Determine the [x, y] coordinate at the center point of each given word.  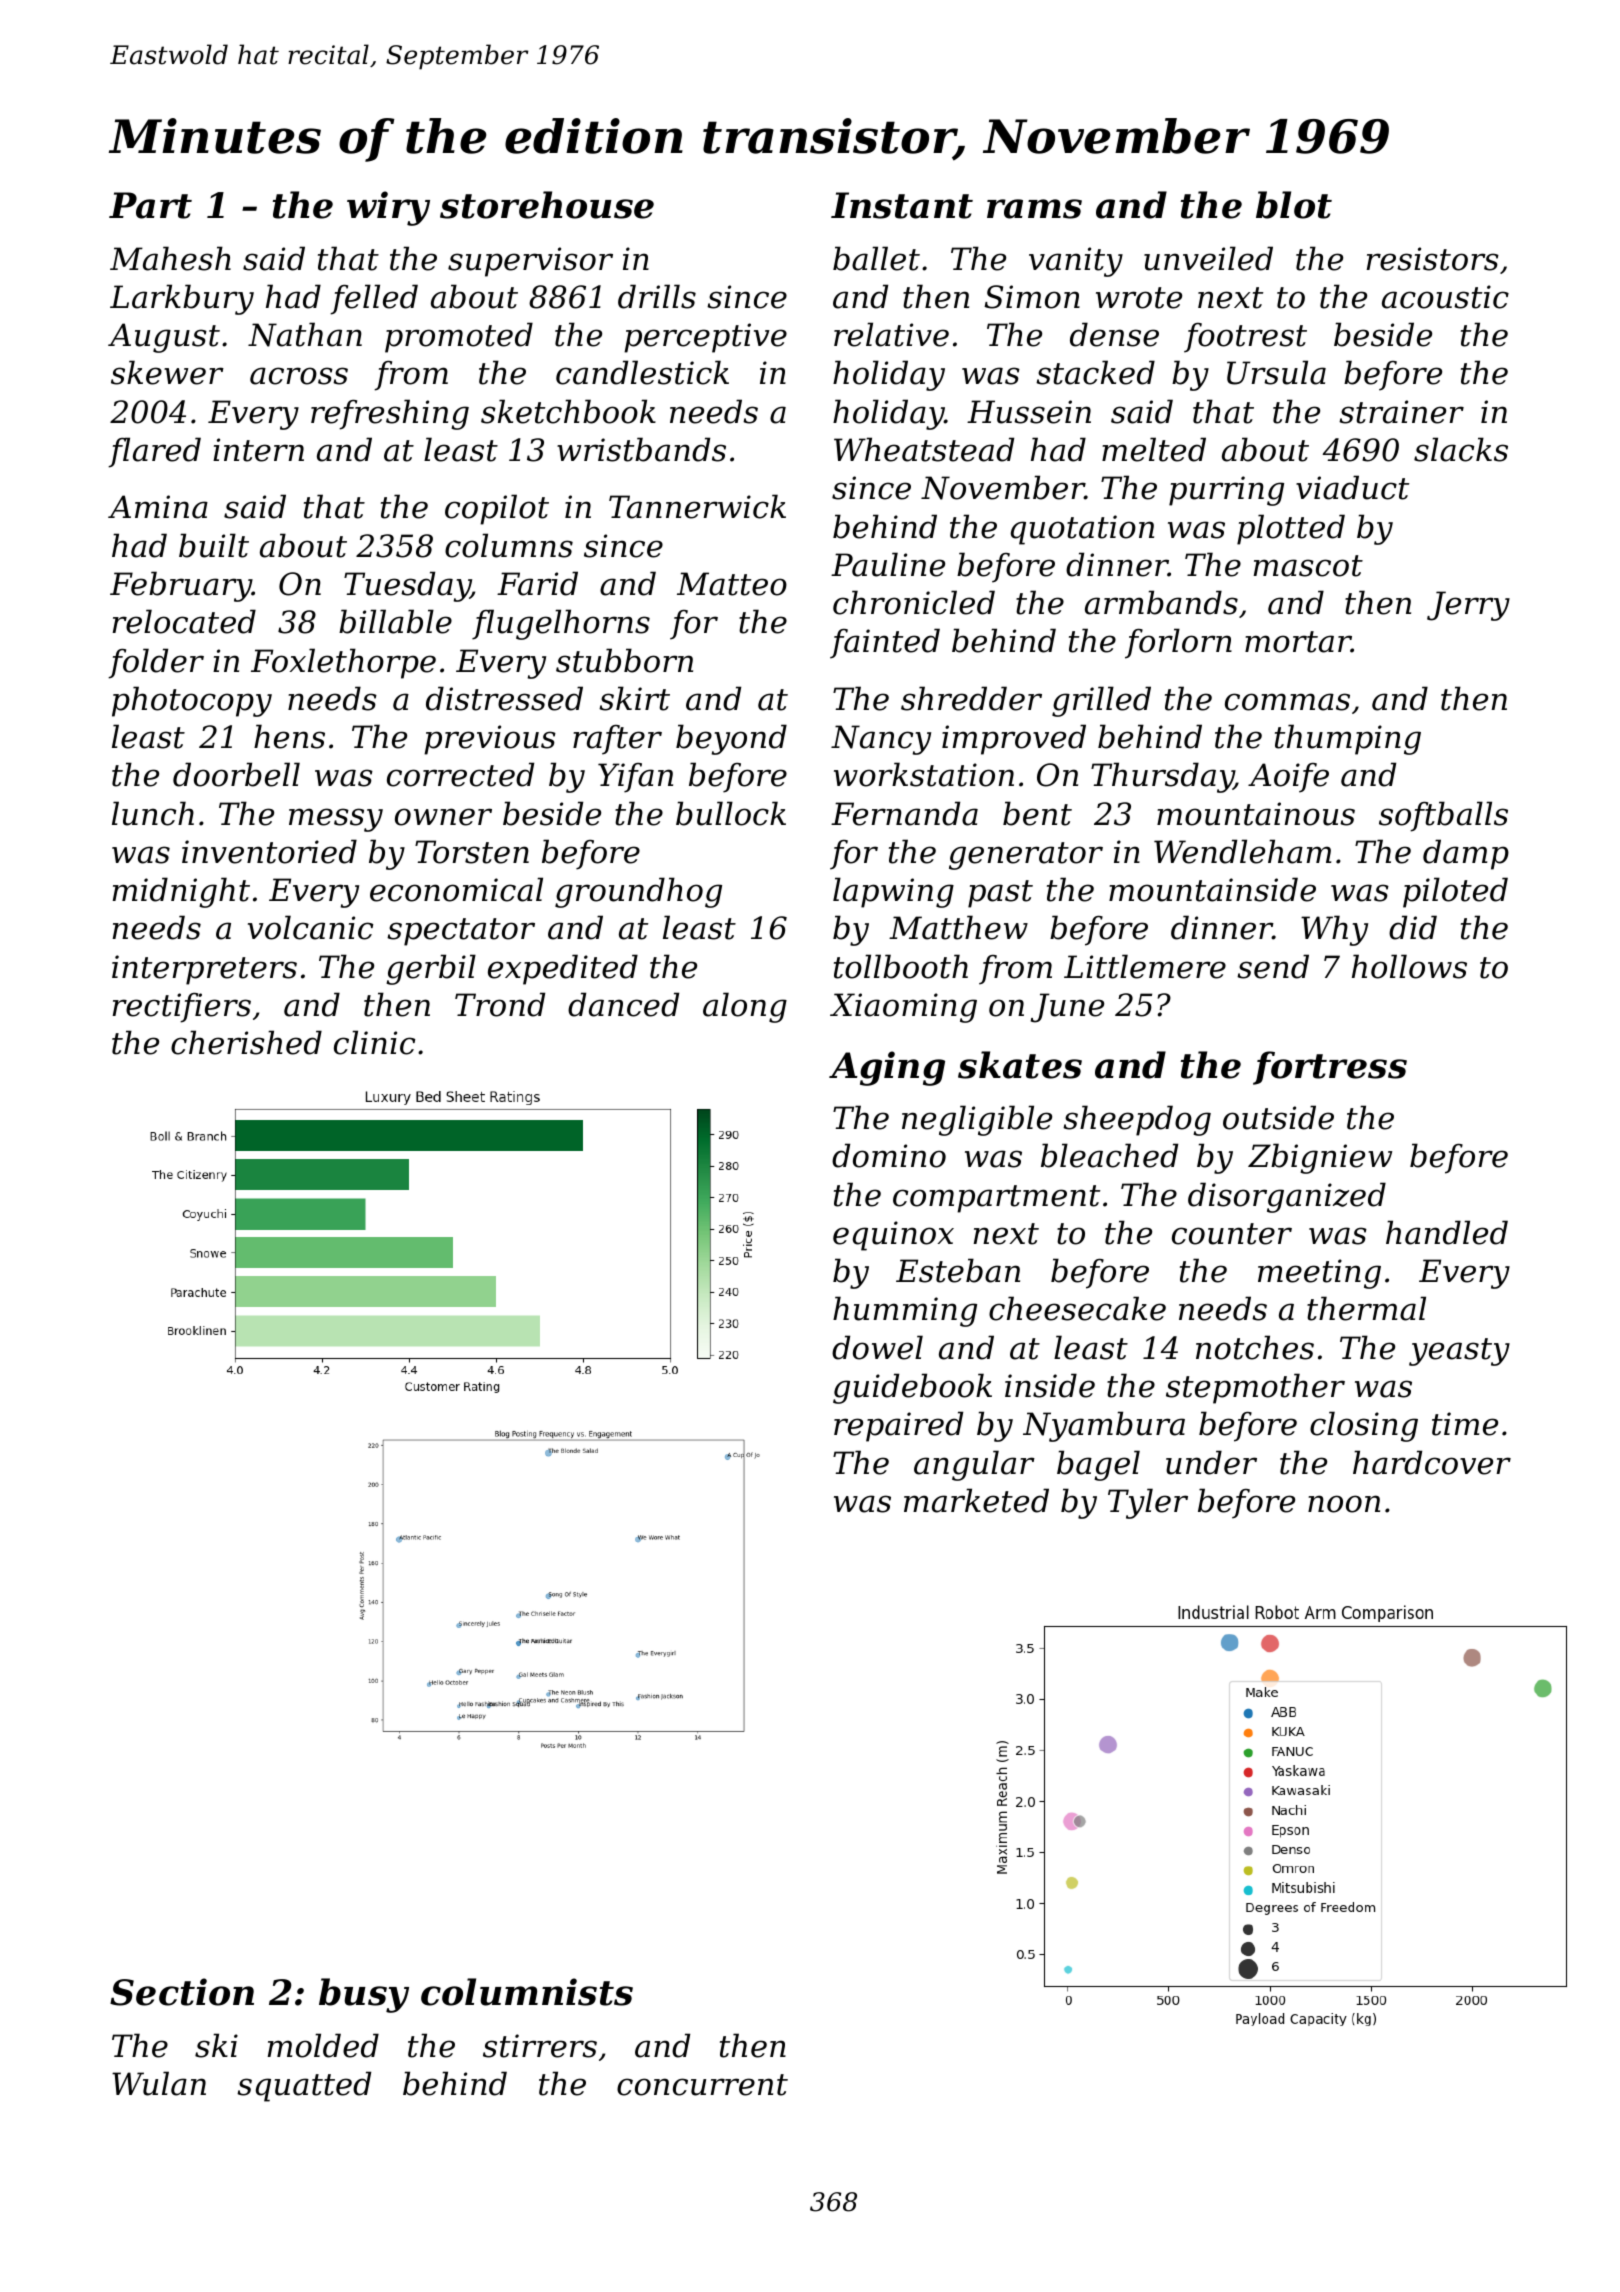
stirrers [540, 2046]
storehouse [547, 205]
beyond [731, 739]
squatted [304, 2086]
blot [1294, 205]
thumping [1348, 739]
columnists [527, 1992]
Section [182, 1992]
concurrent [702, 2085]
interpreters [204, 970]
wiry [388, 208]
